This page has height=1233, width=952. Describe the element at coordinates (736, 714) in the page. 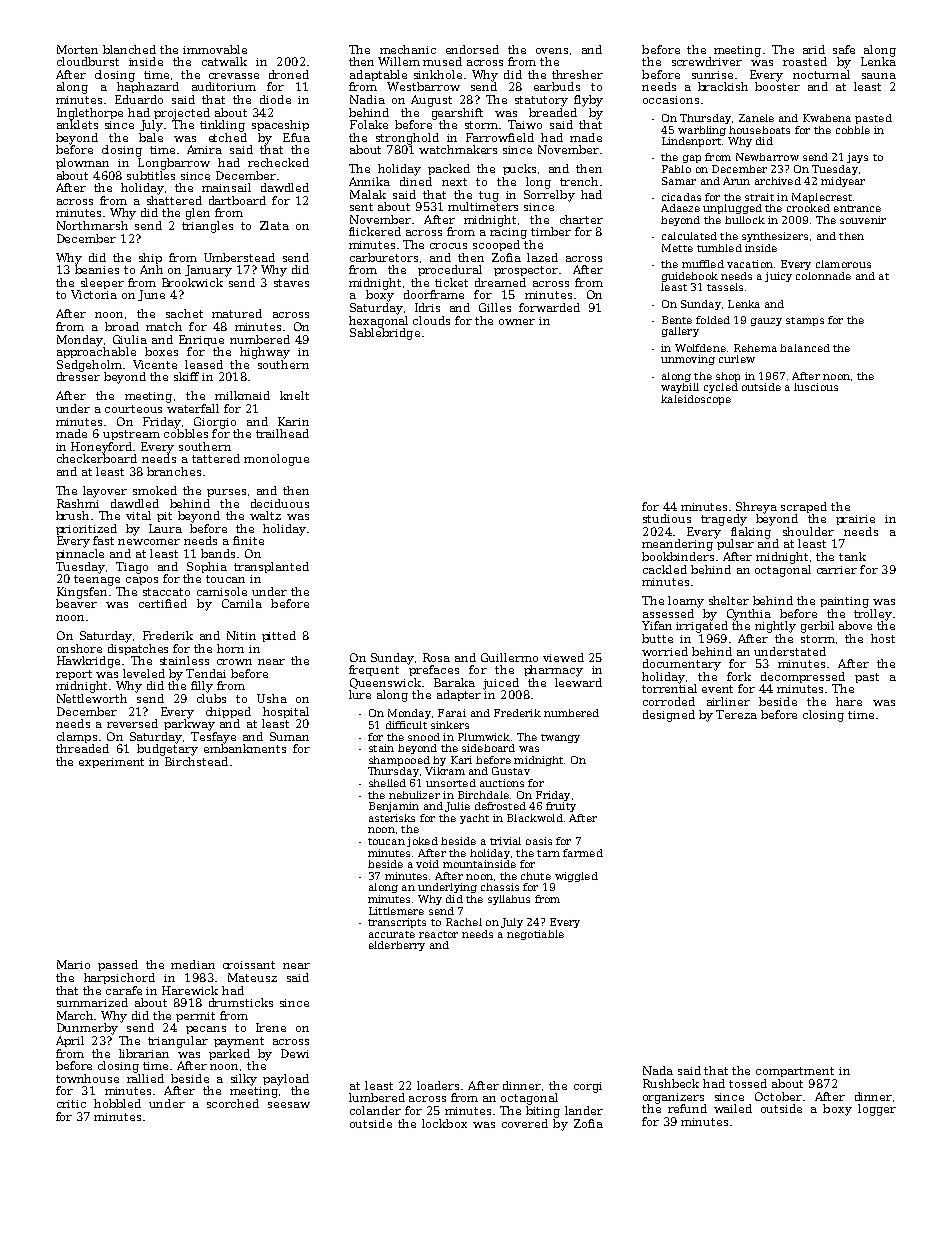

I see `Tereza` at that location.
